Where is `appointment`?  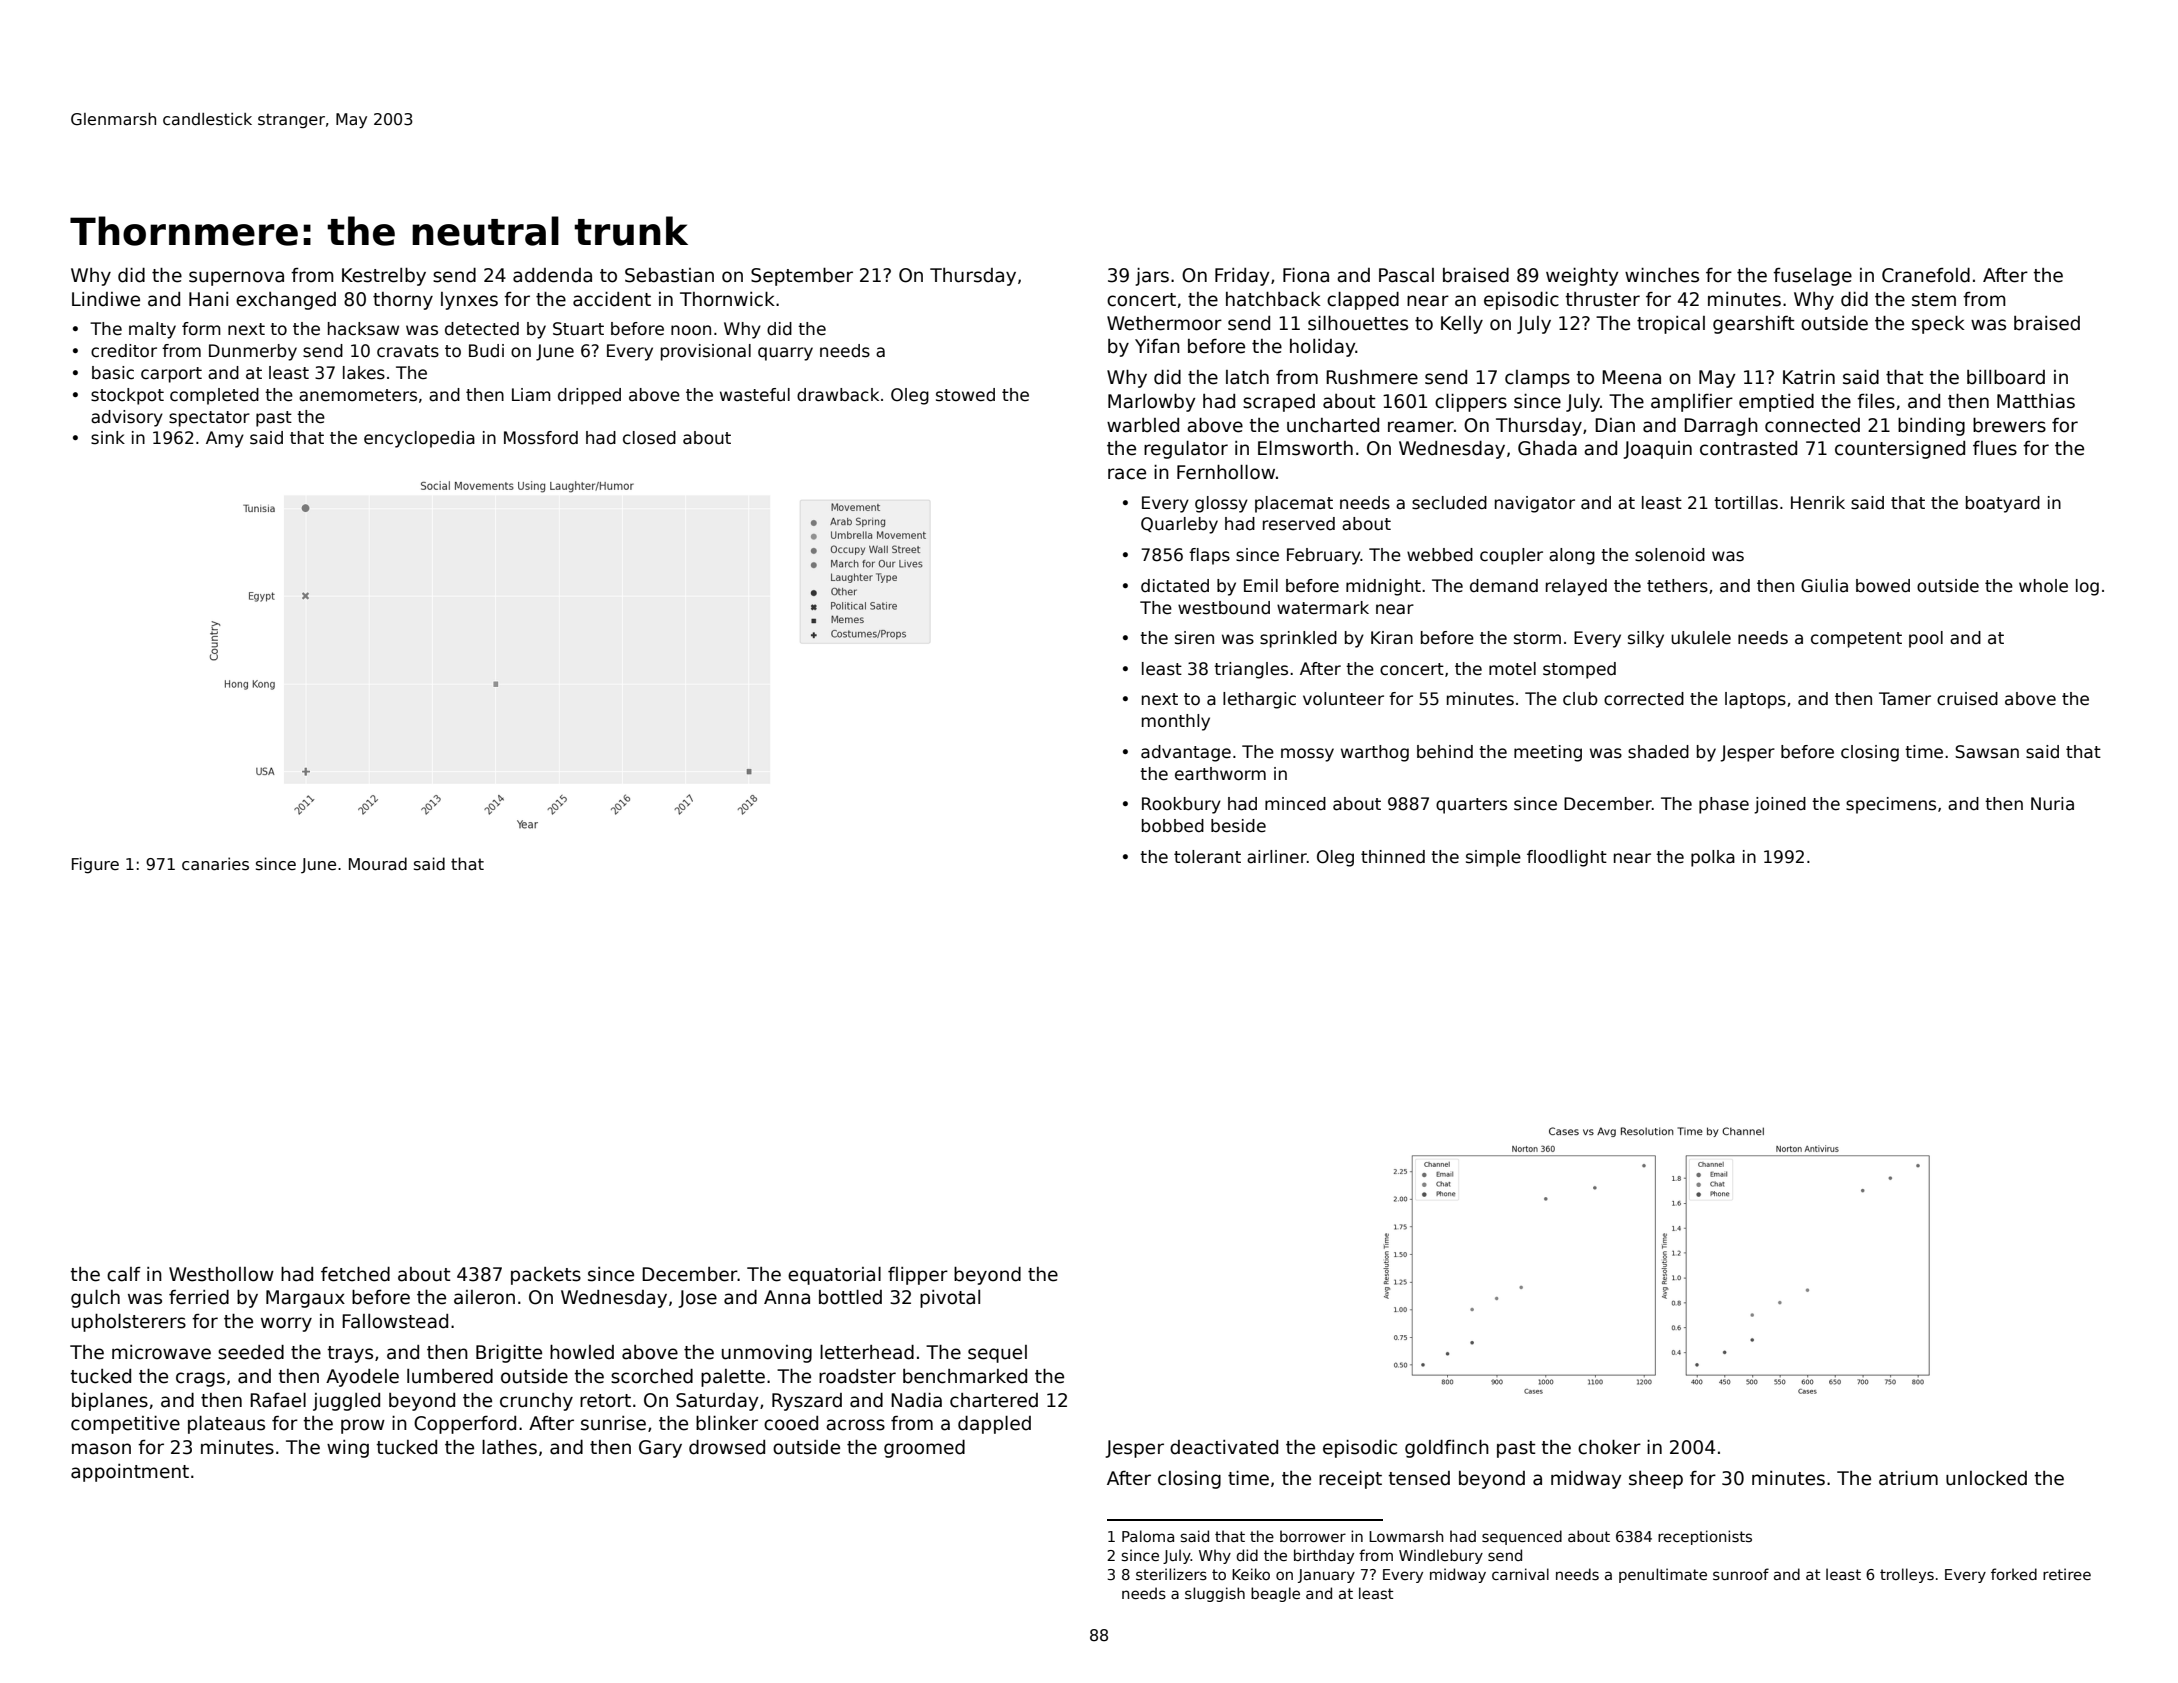 appointment is located at coordinates (130, 1473).
